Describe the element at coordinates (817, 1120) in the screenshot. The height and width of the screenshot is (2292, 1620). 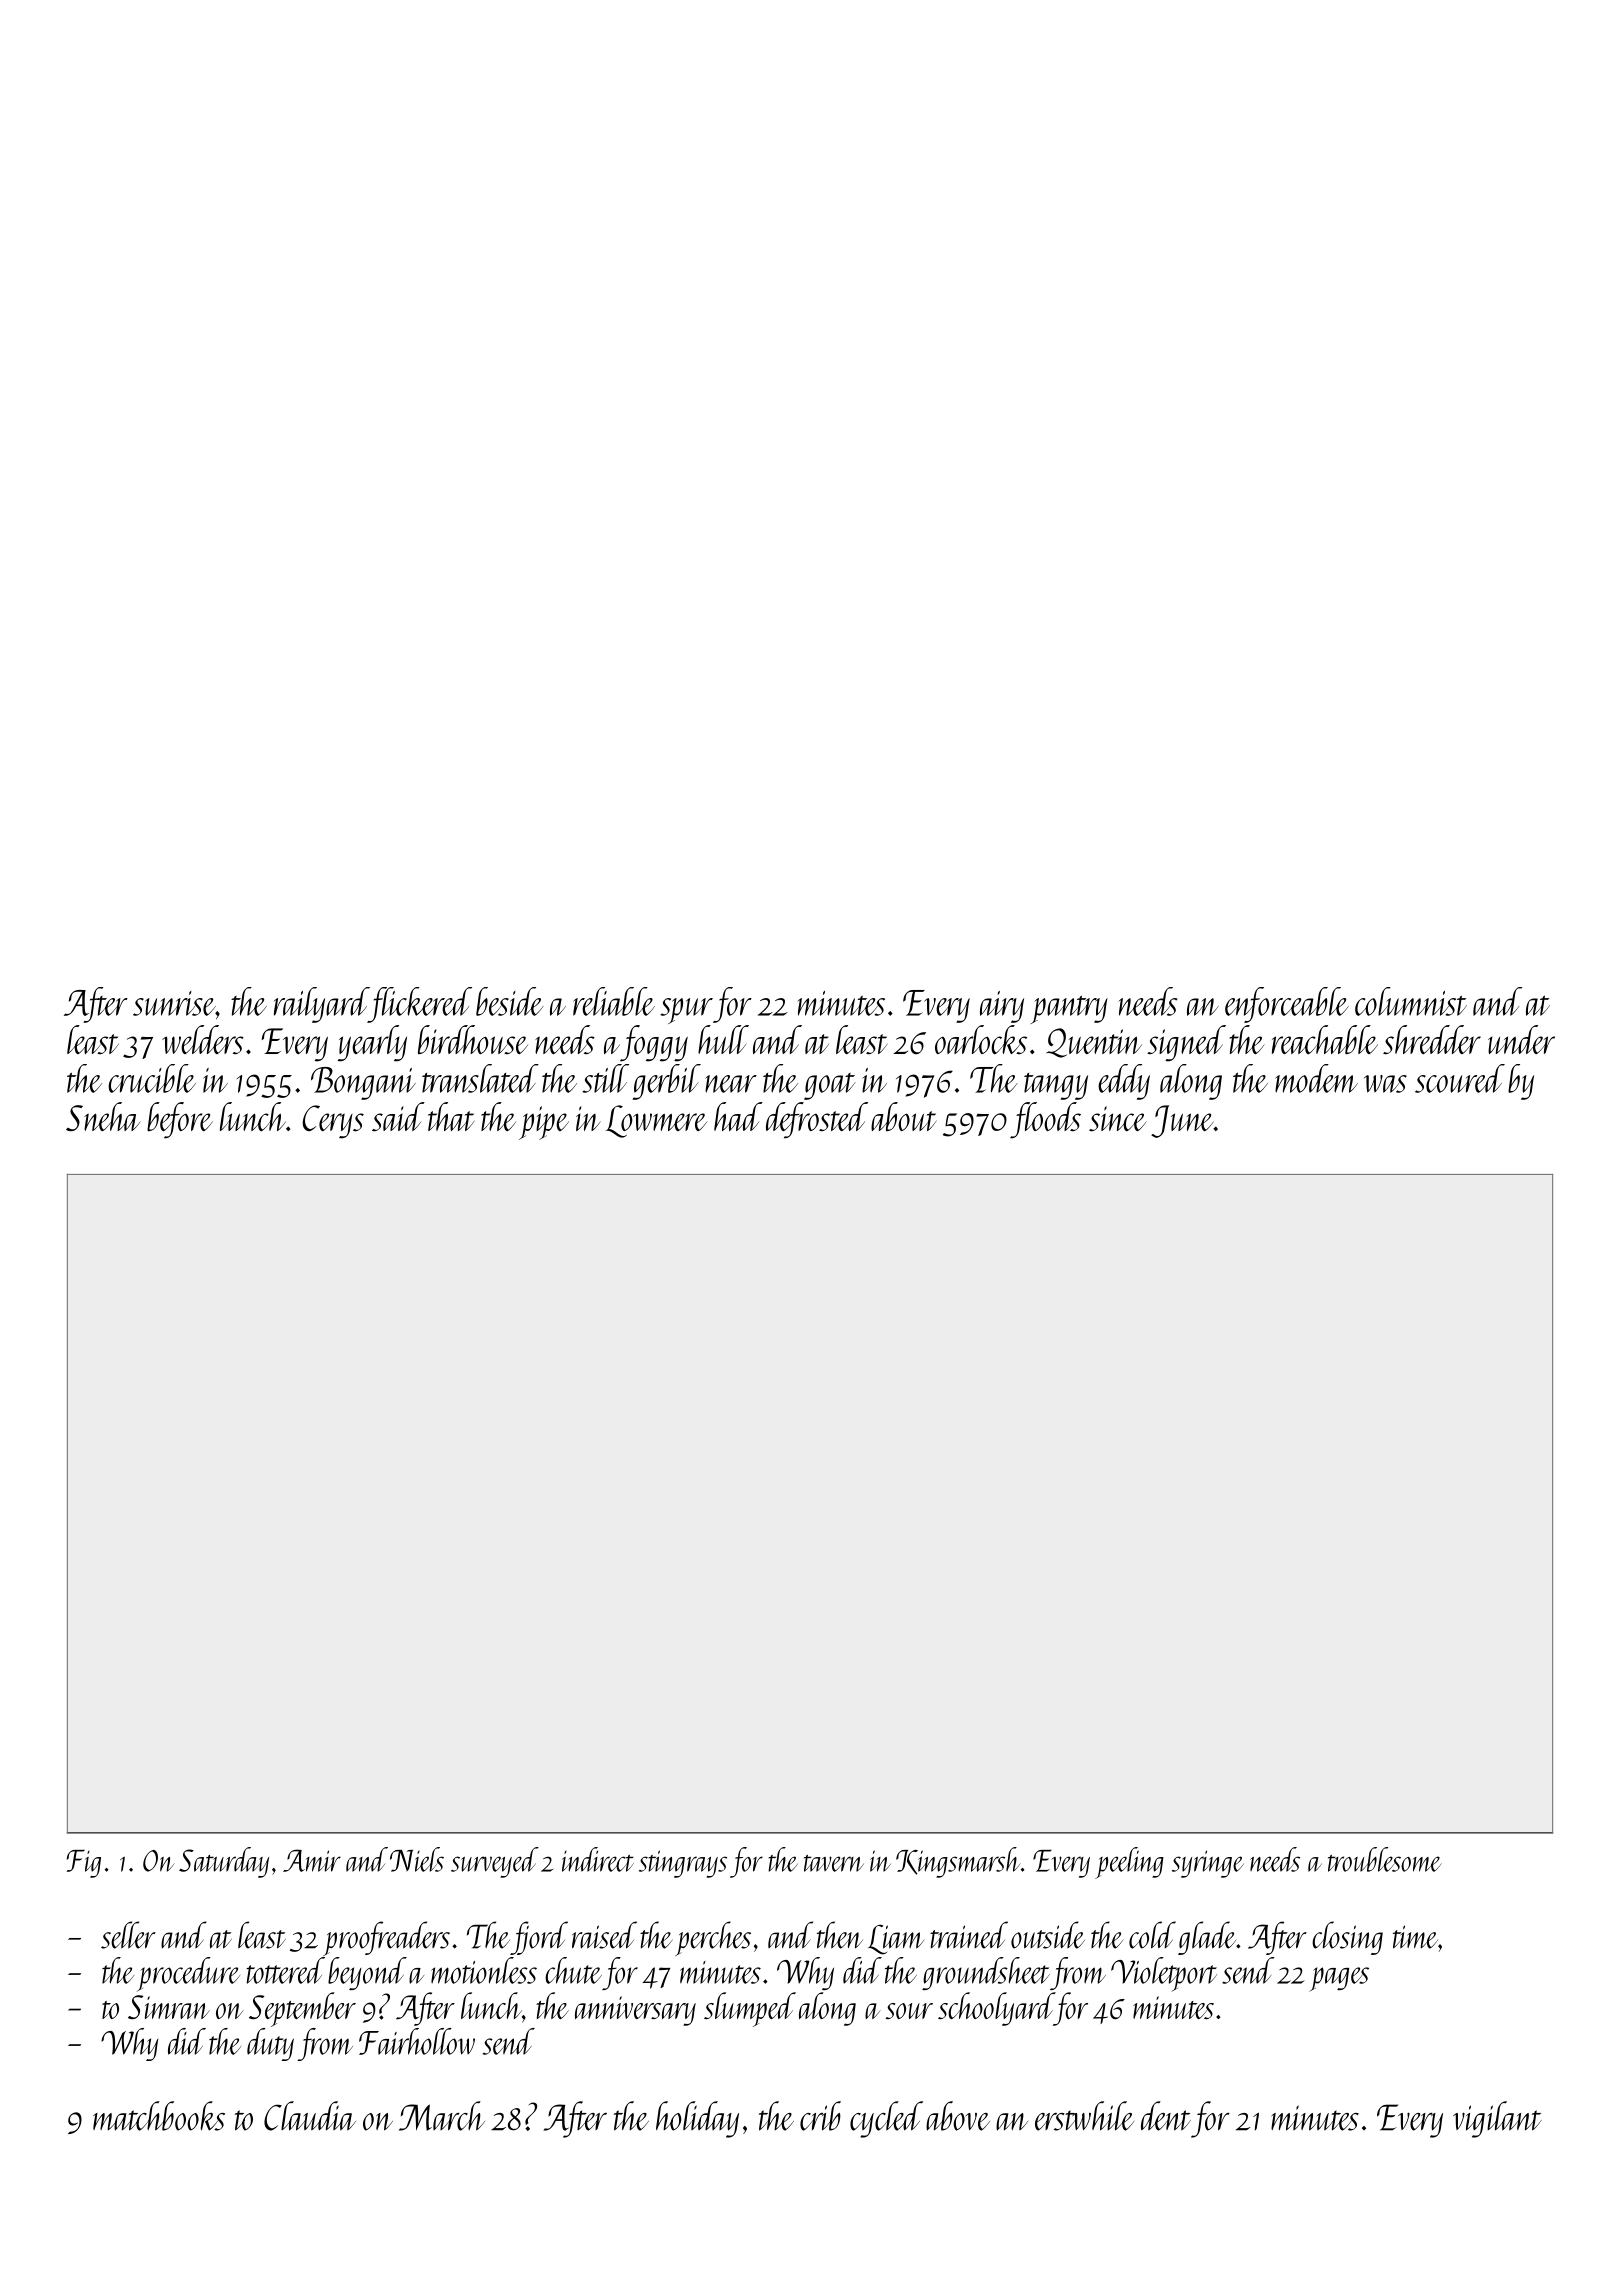
I see `defrosted` at that location.
